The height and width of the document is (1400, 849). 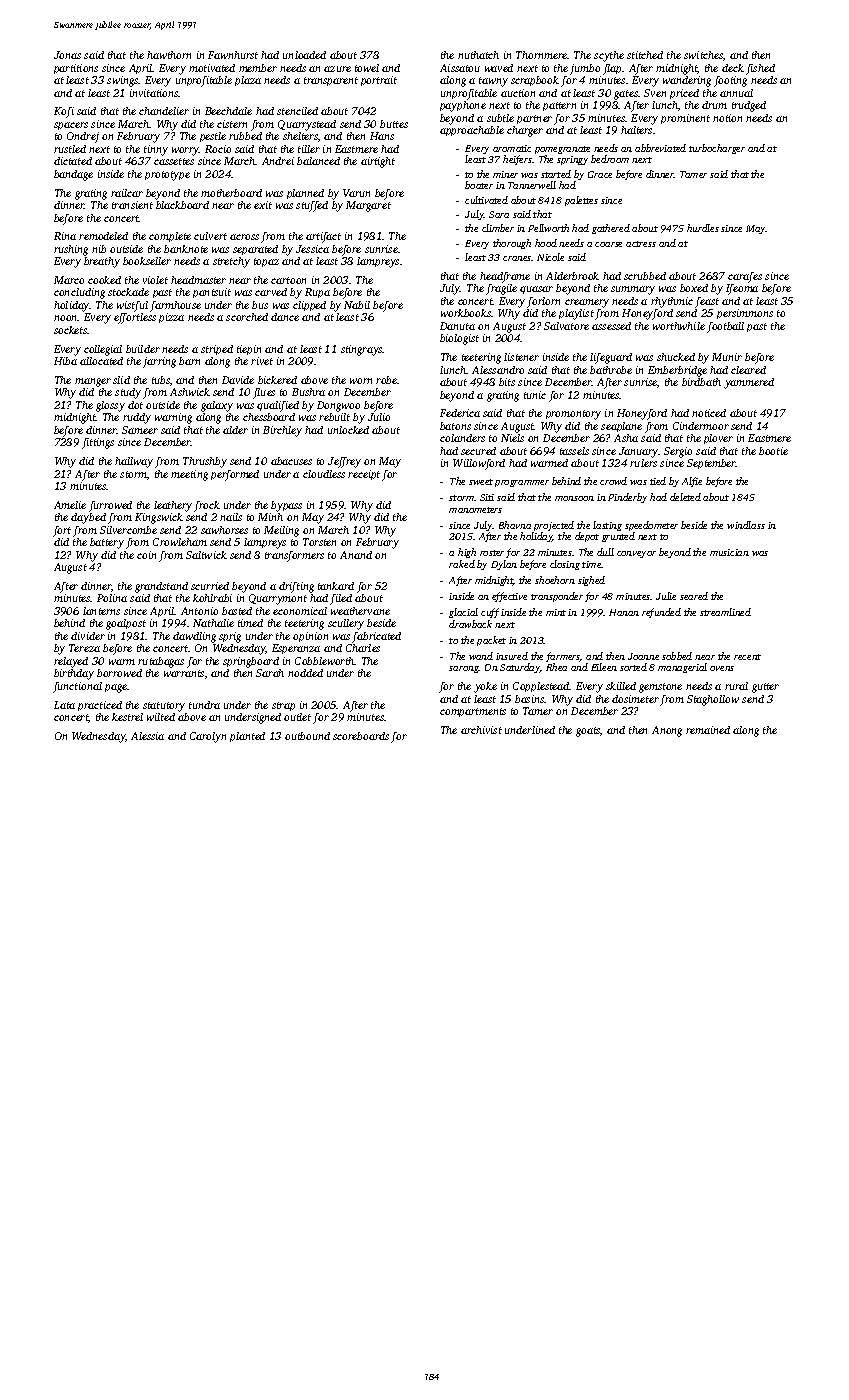 I want to click on hurdles, so click(x=703, y=228).
